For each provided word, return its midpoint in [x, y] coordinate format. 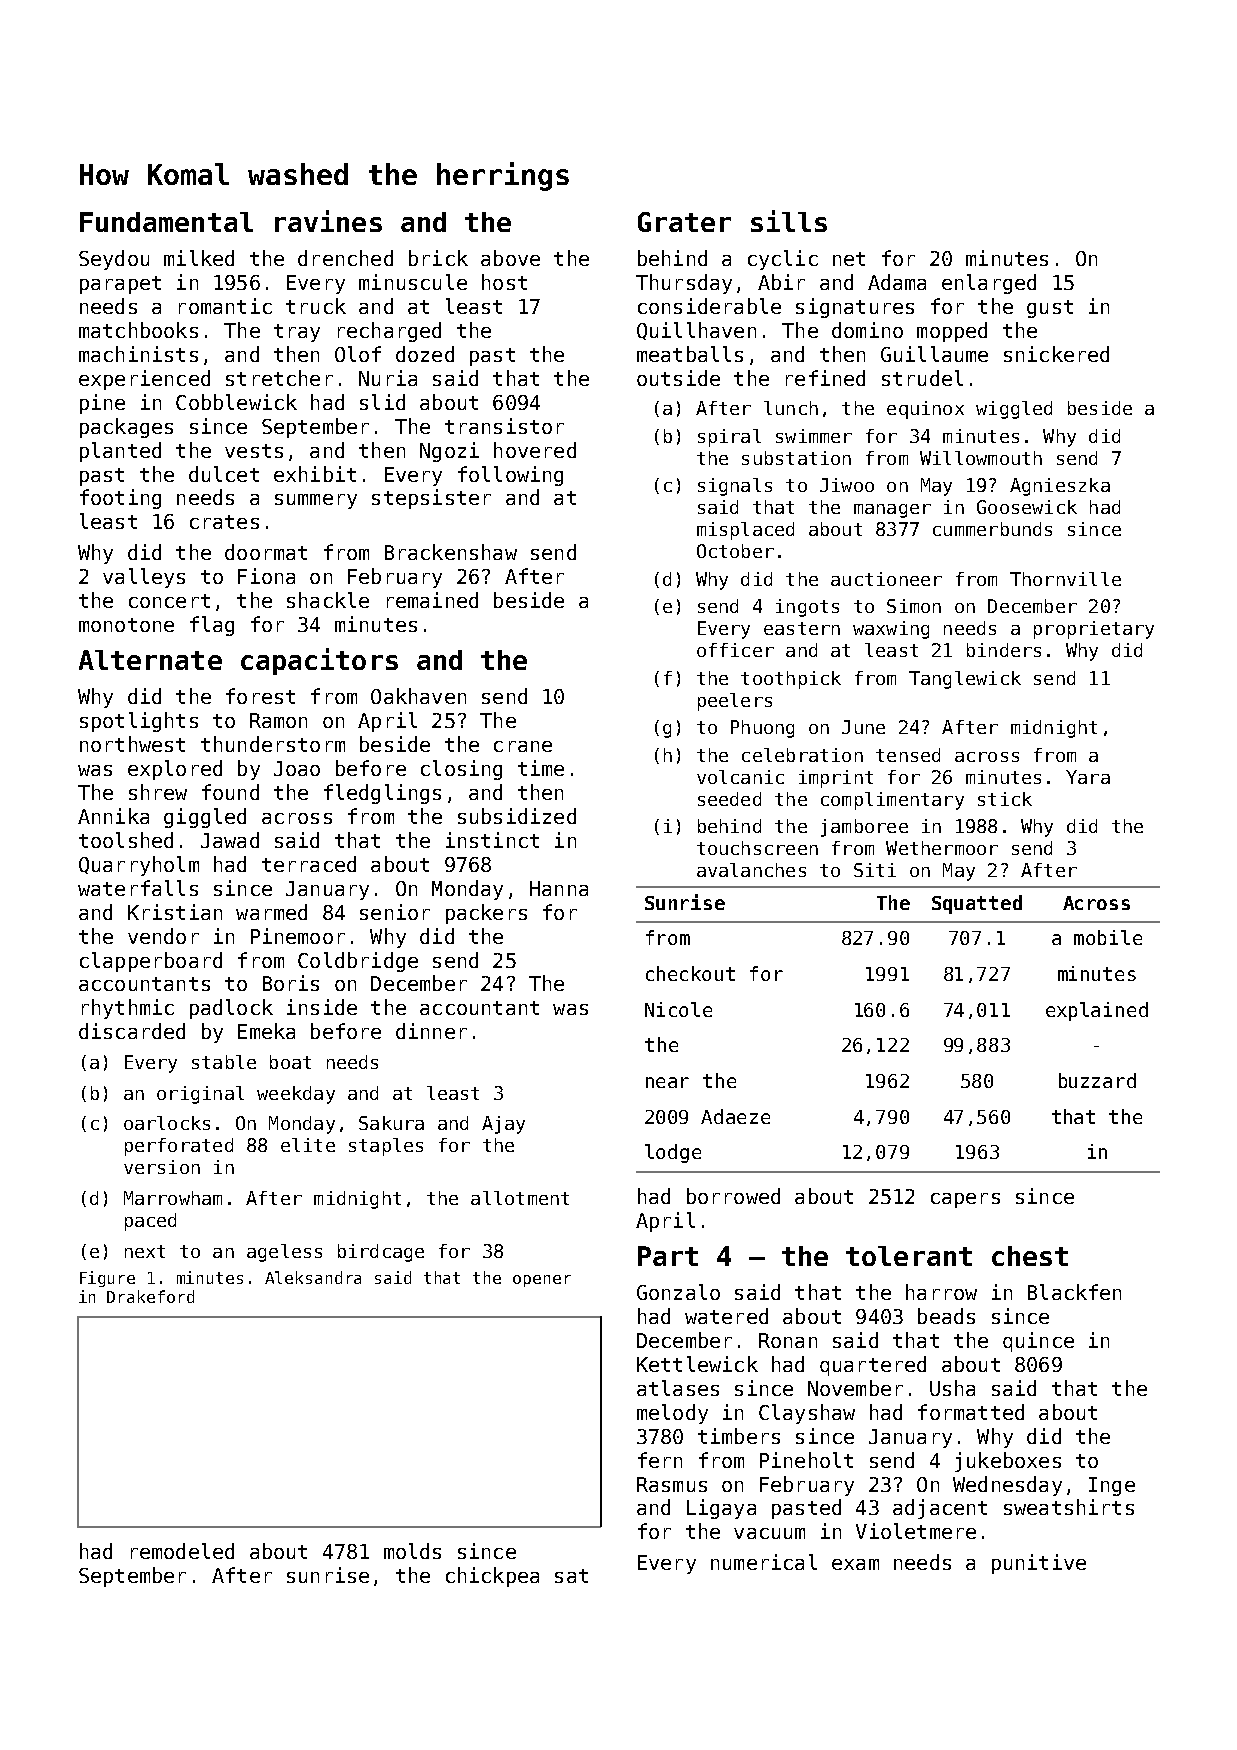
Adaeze [735, 1116]
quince [1038, 1342]
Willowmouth [981, 458]
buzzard [1097, 1080]
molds [412, 1551]
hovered [535, 450]
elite [308, 1145]
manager [892, 511]
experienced [144, 380]
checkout [690, 973]
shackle [328, 600]
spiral [729, 438]
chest [1030, 1256]
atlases [678, 1388]
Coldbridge [358, 962]
